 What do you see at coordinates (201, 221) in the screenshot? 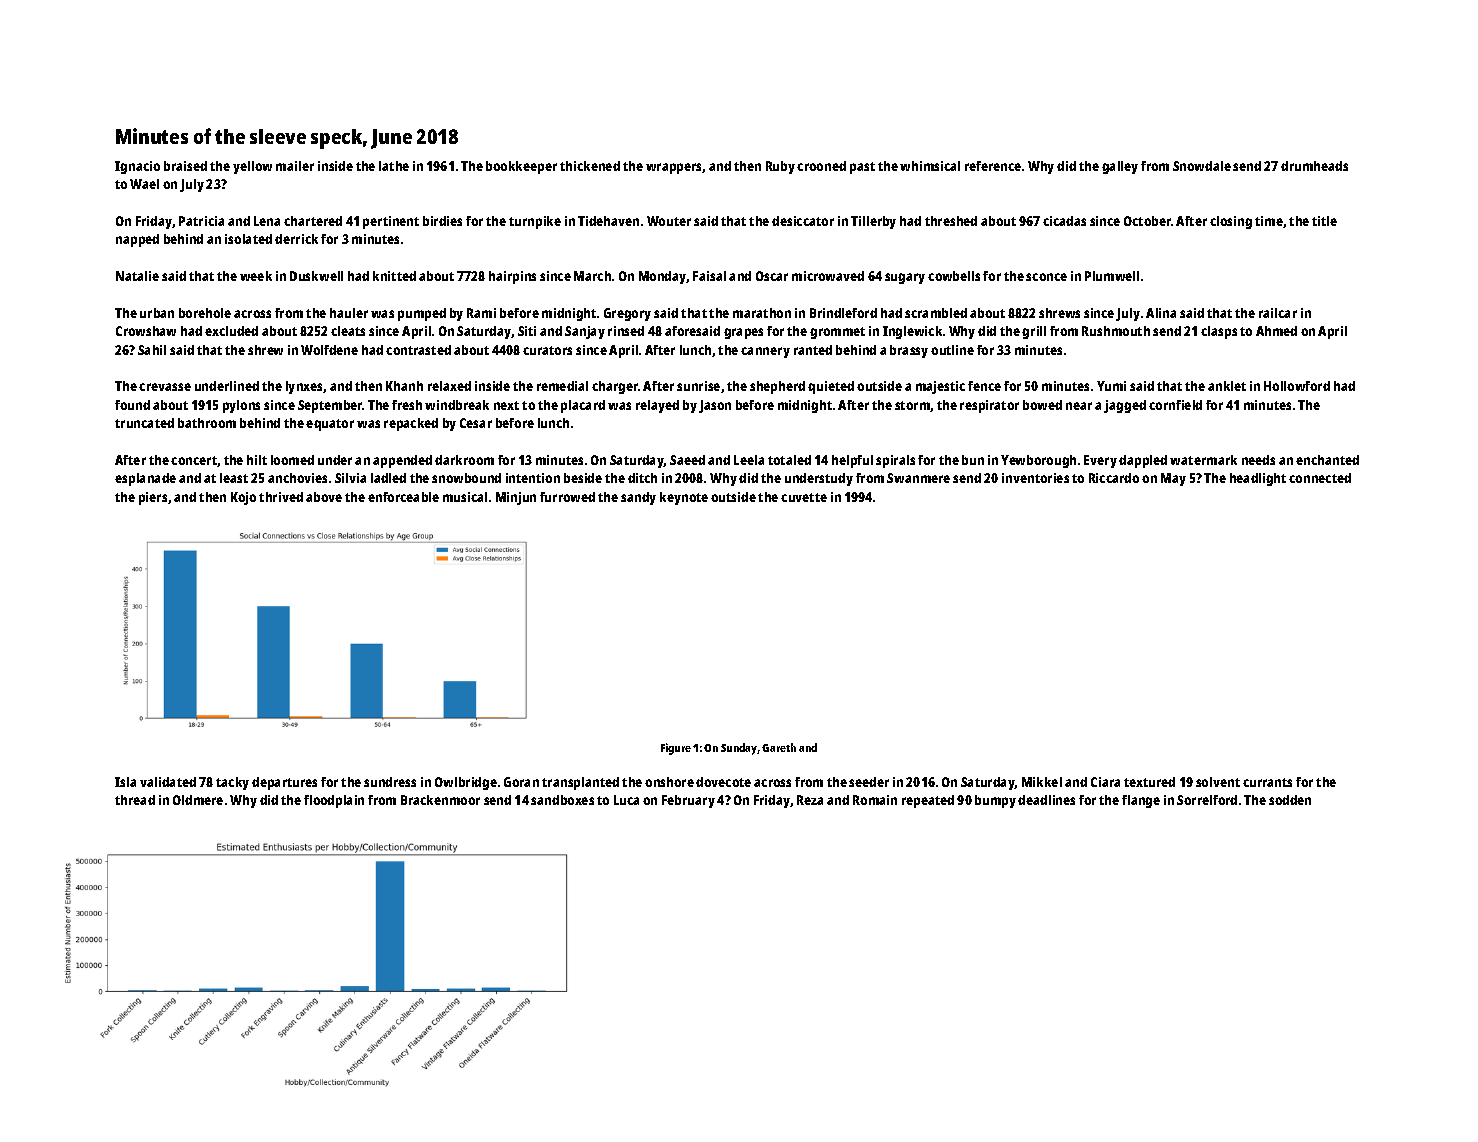
I see `Patricia` at bounding box center [201, 221].
